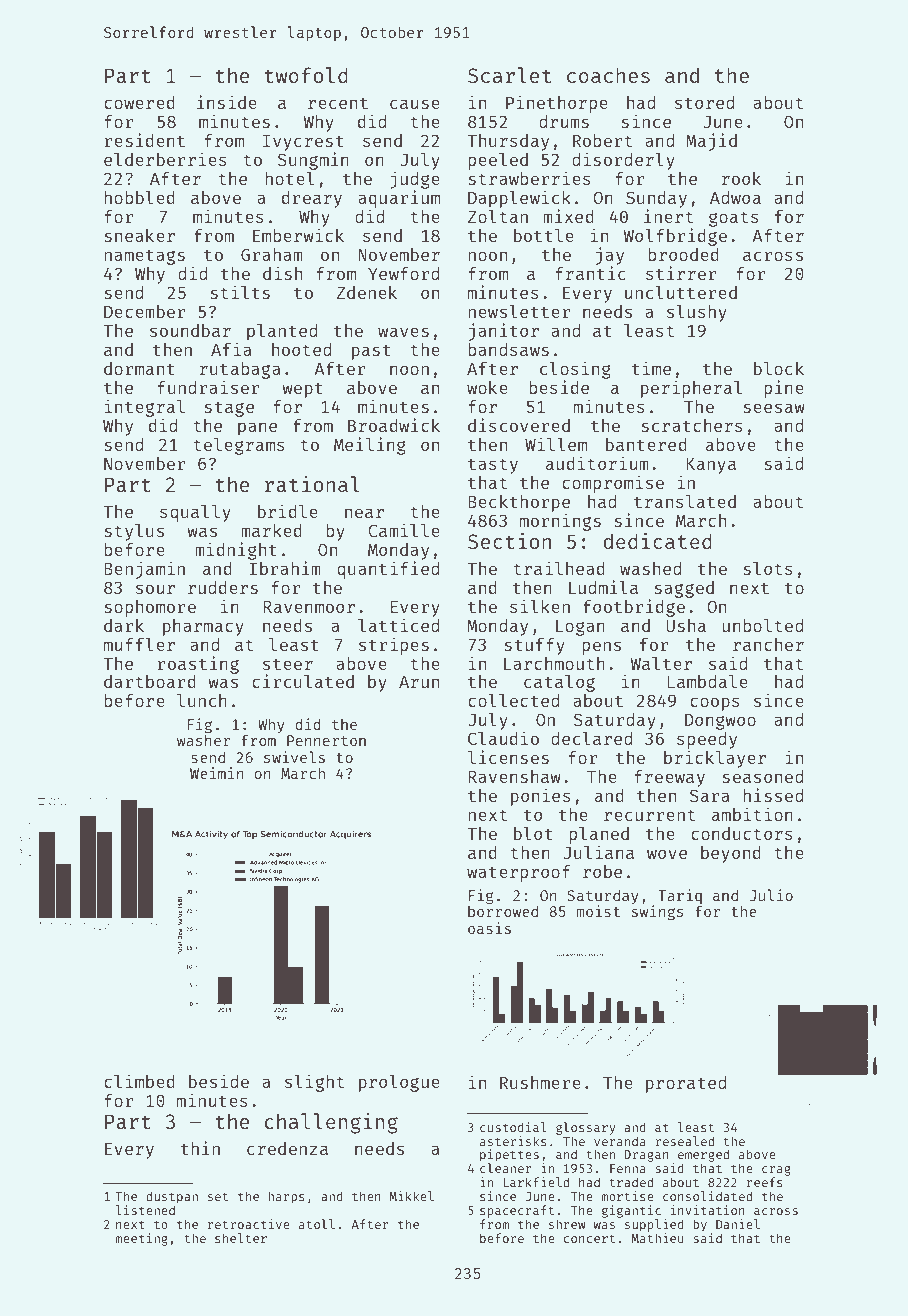  I want to click on discovered, so click(519, 425).
